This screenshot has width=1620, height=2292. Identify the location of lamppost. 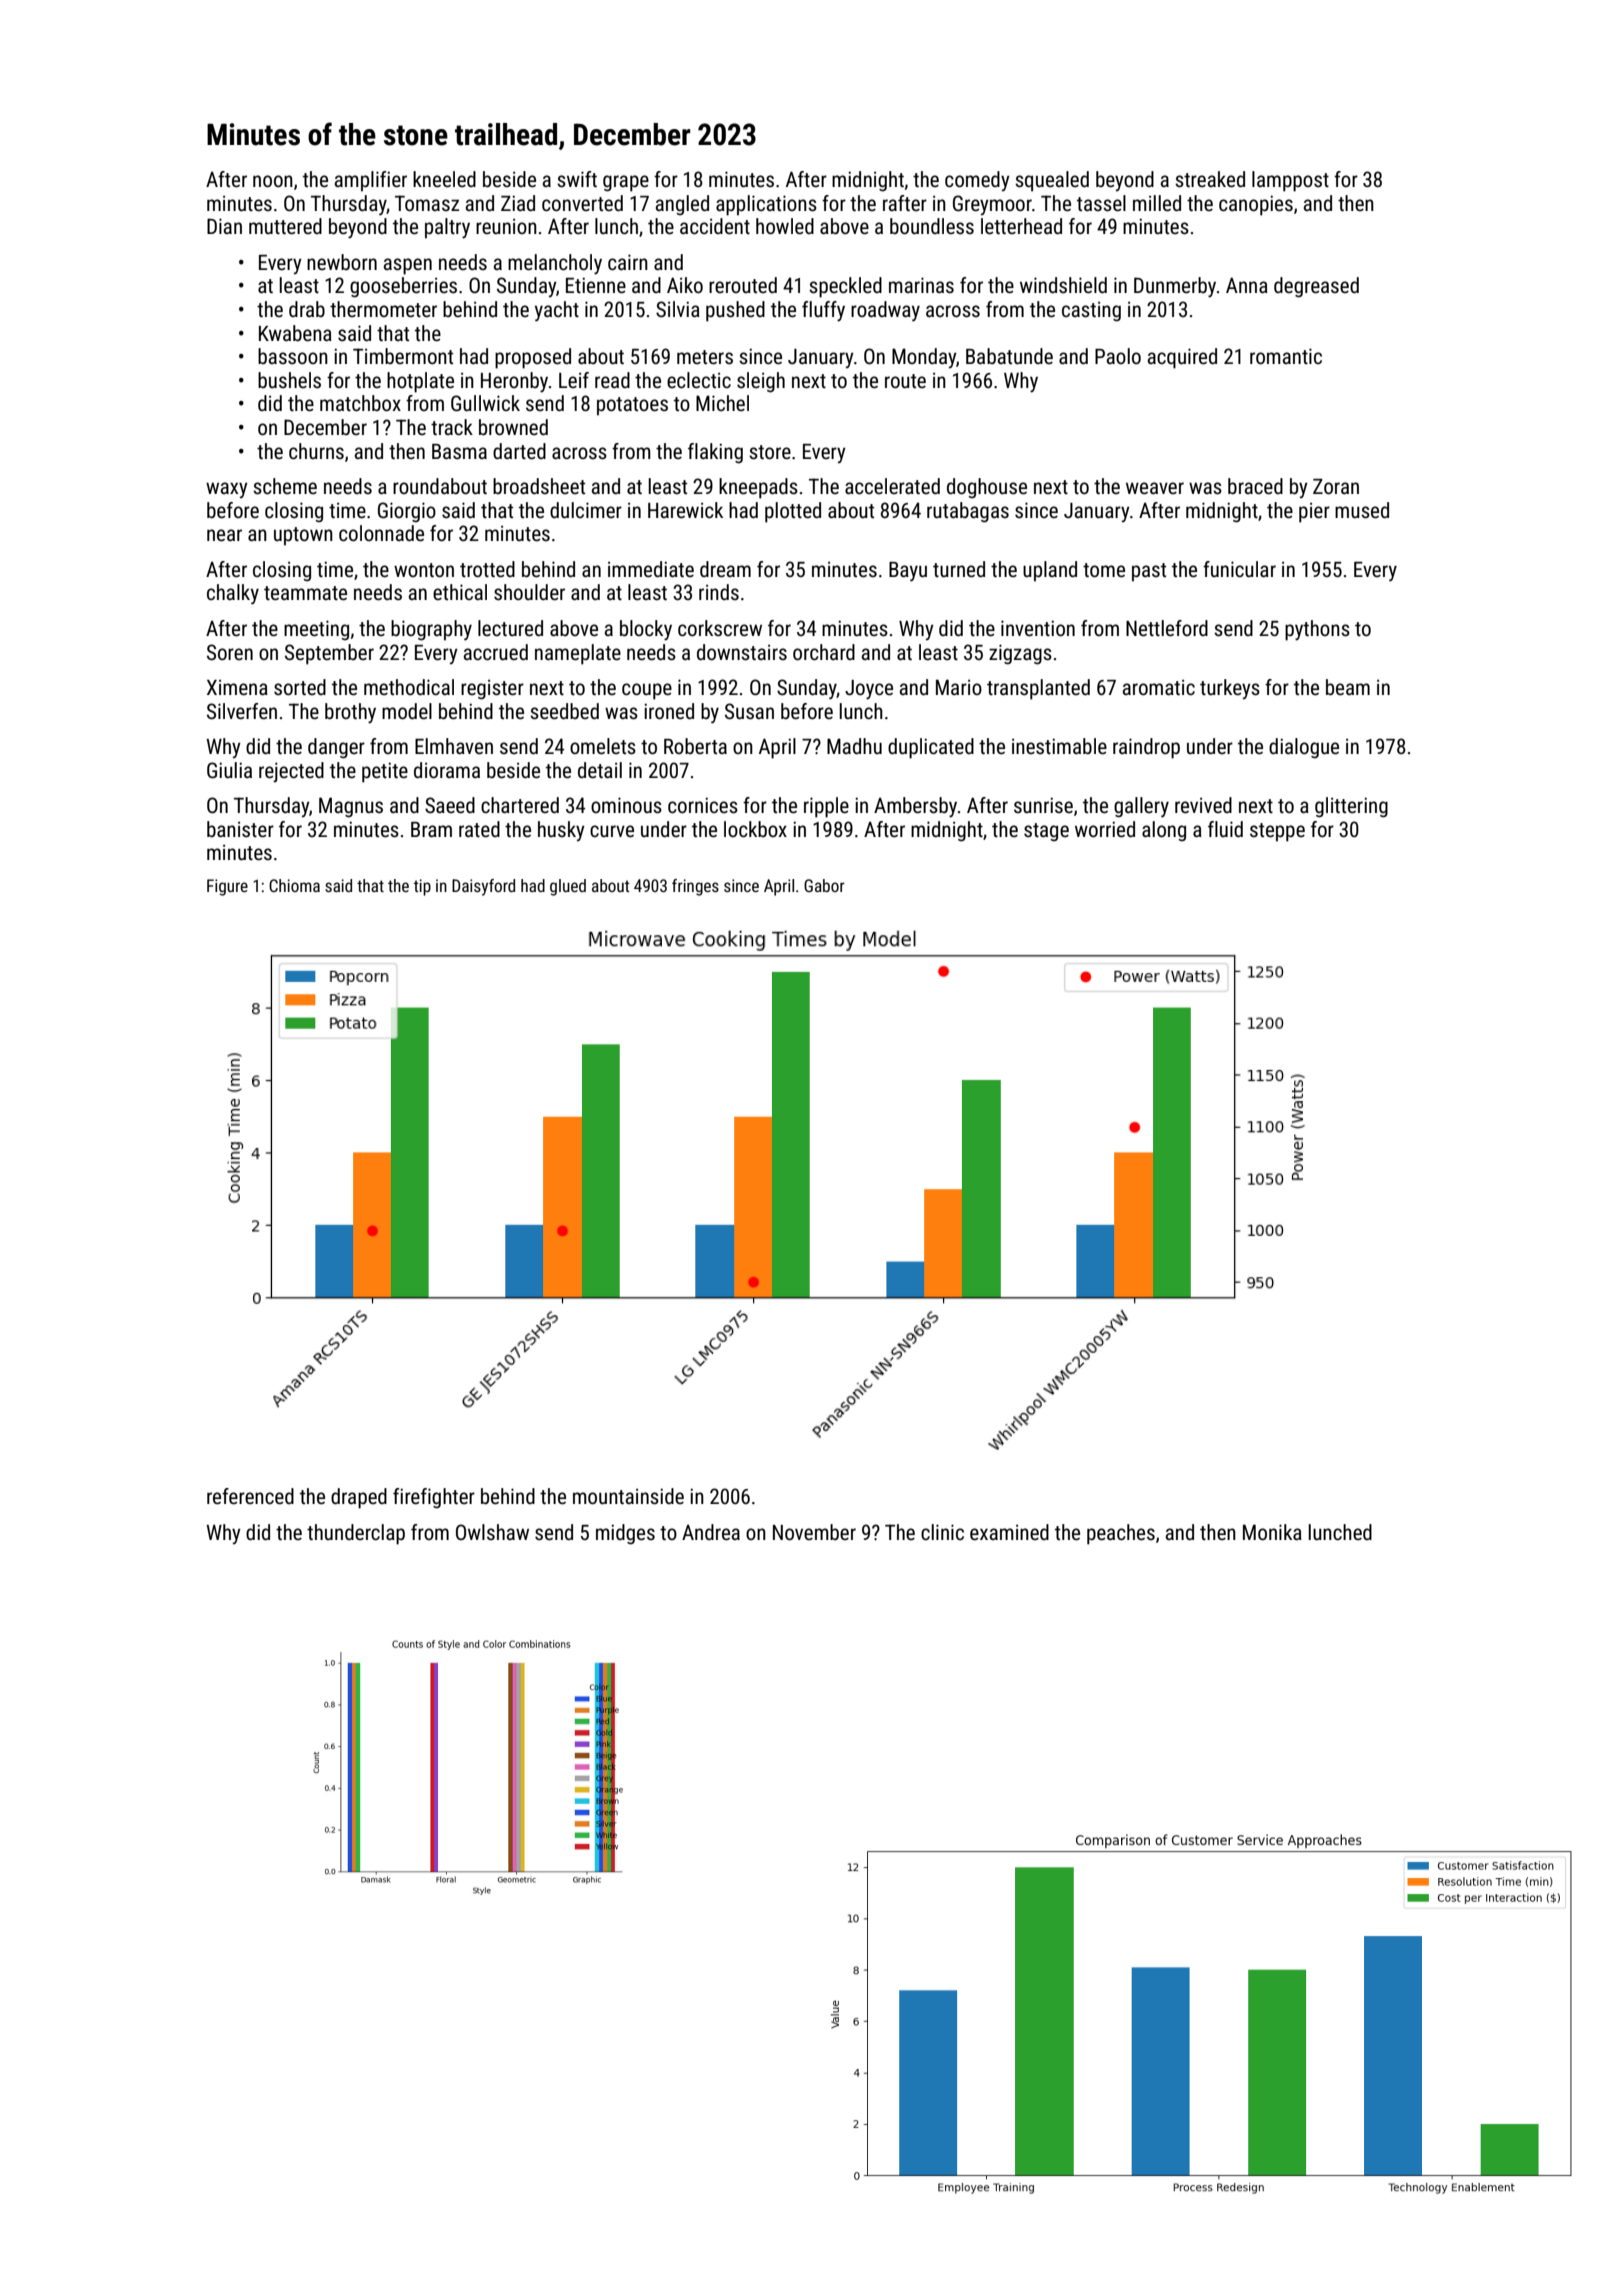
(1290, 181).
